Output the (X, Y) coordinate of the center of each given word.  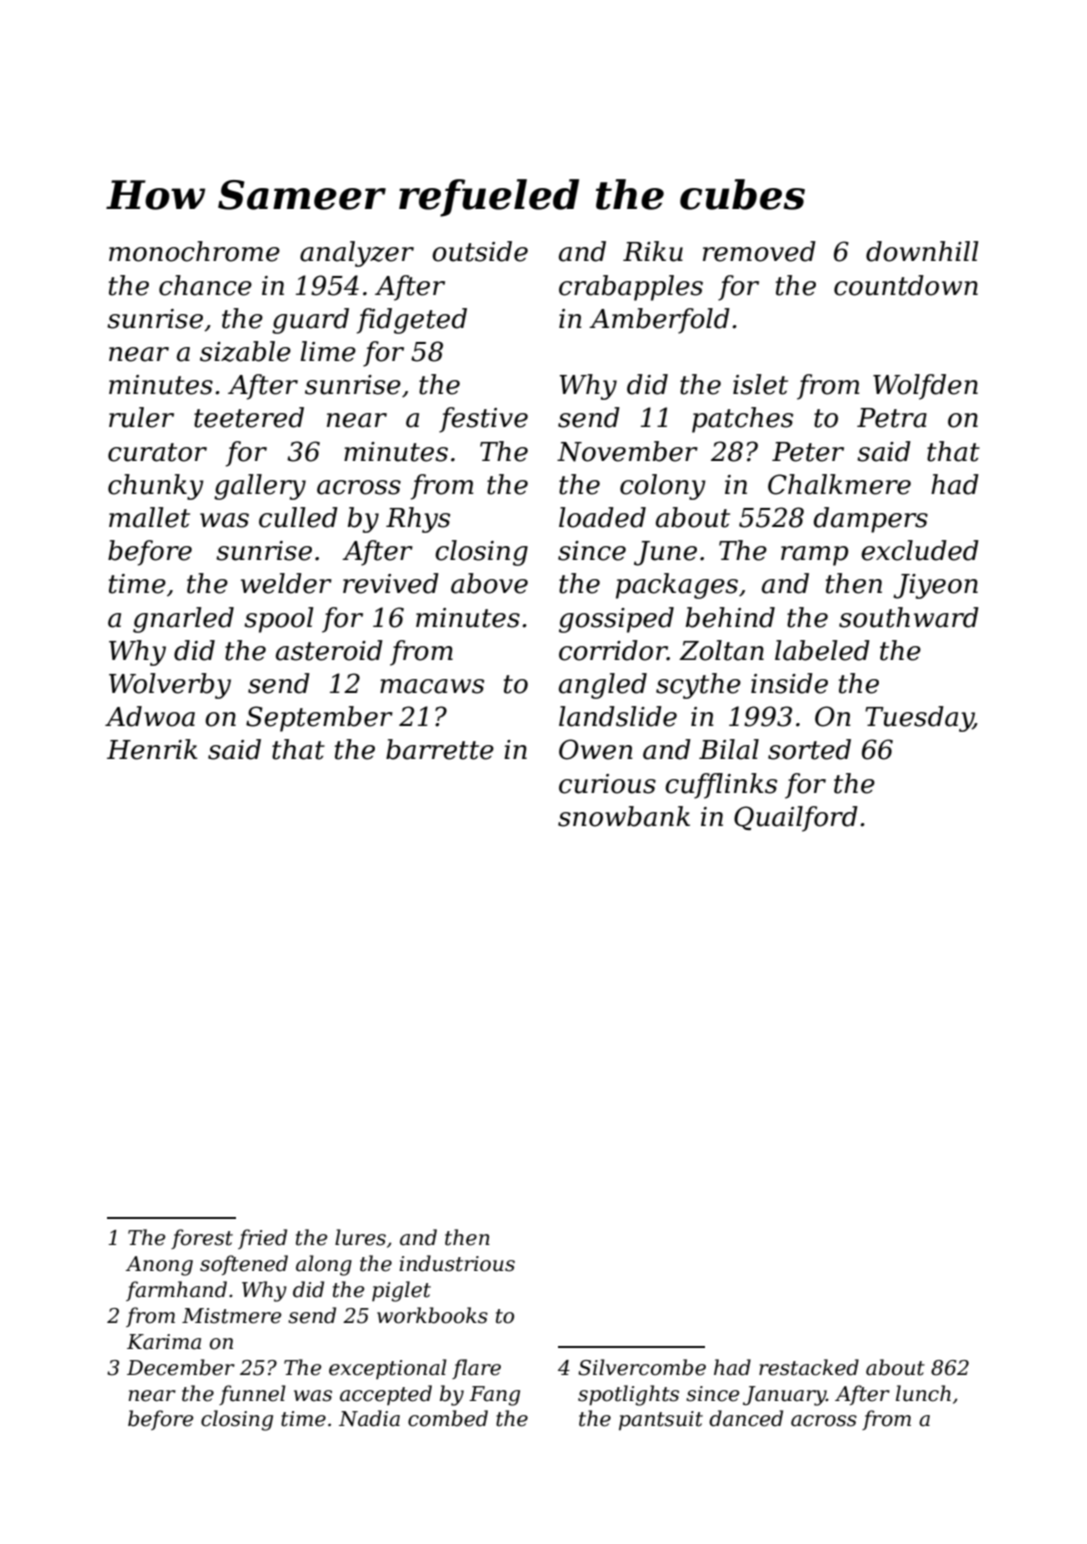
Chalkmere (839, 484)
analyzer (357, 254)
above (489, 583)
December (181, 1367)
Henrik (152, 749)
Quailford (796, 819)
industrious (457, 1263)
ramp (814, 556)
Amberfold (659, 321)
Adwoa (150, 716)
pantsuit (661, 1420)
